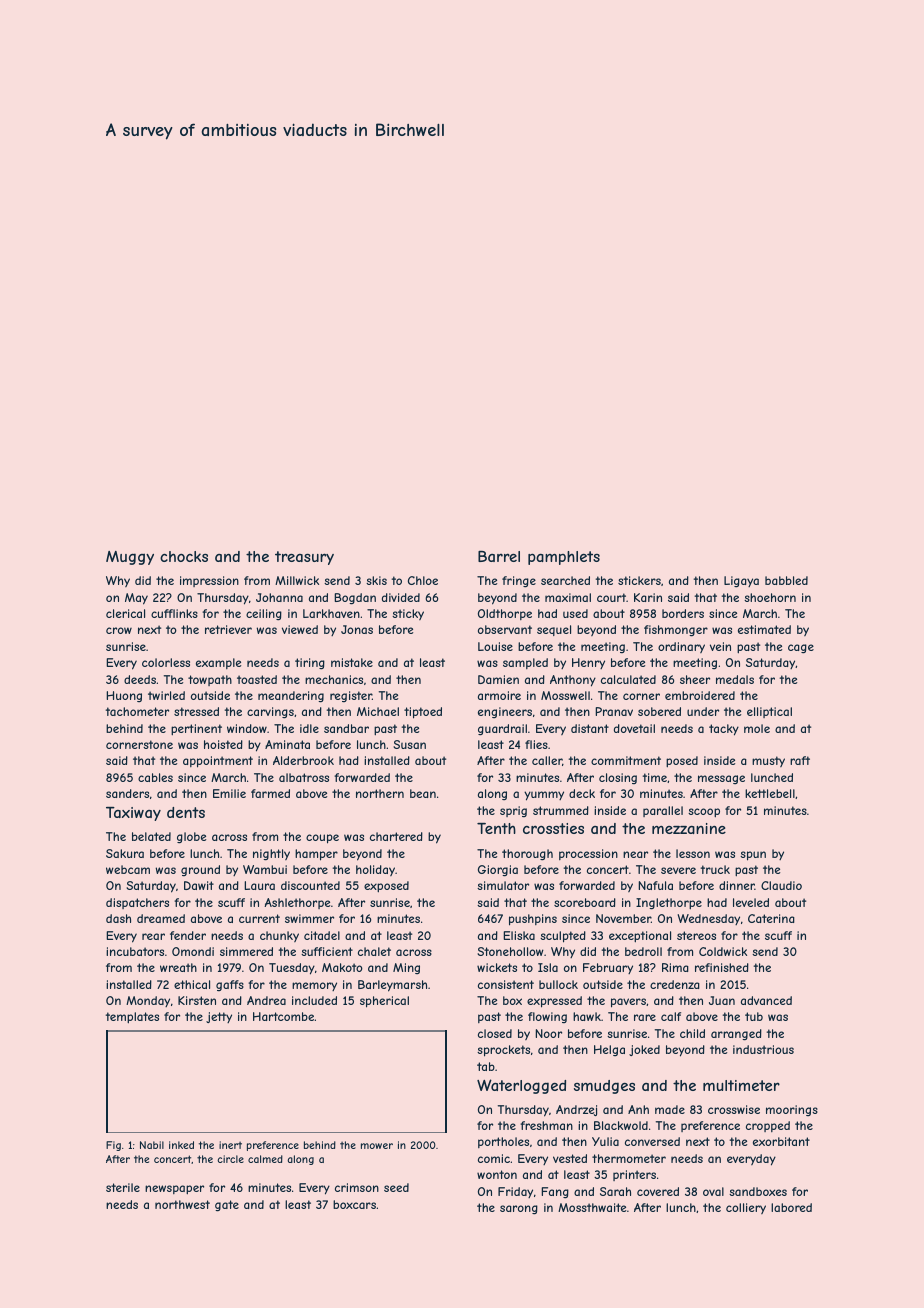  Describe the element at coordinates (655, 885) in the page. I see `Nafula` at that location.
